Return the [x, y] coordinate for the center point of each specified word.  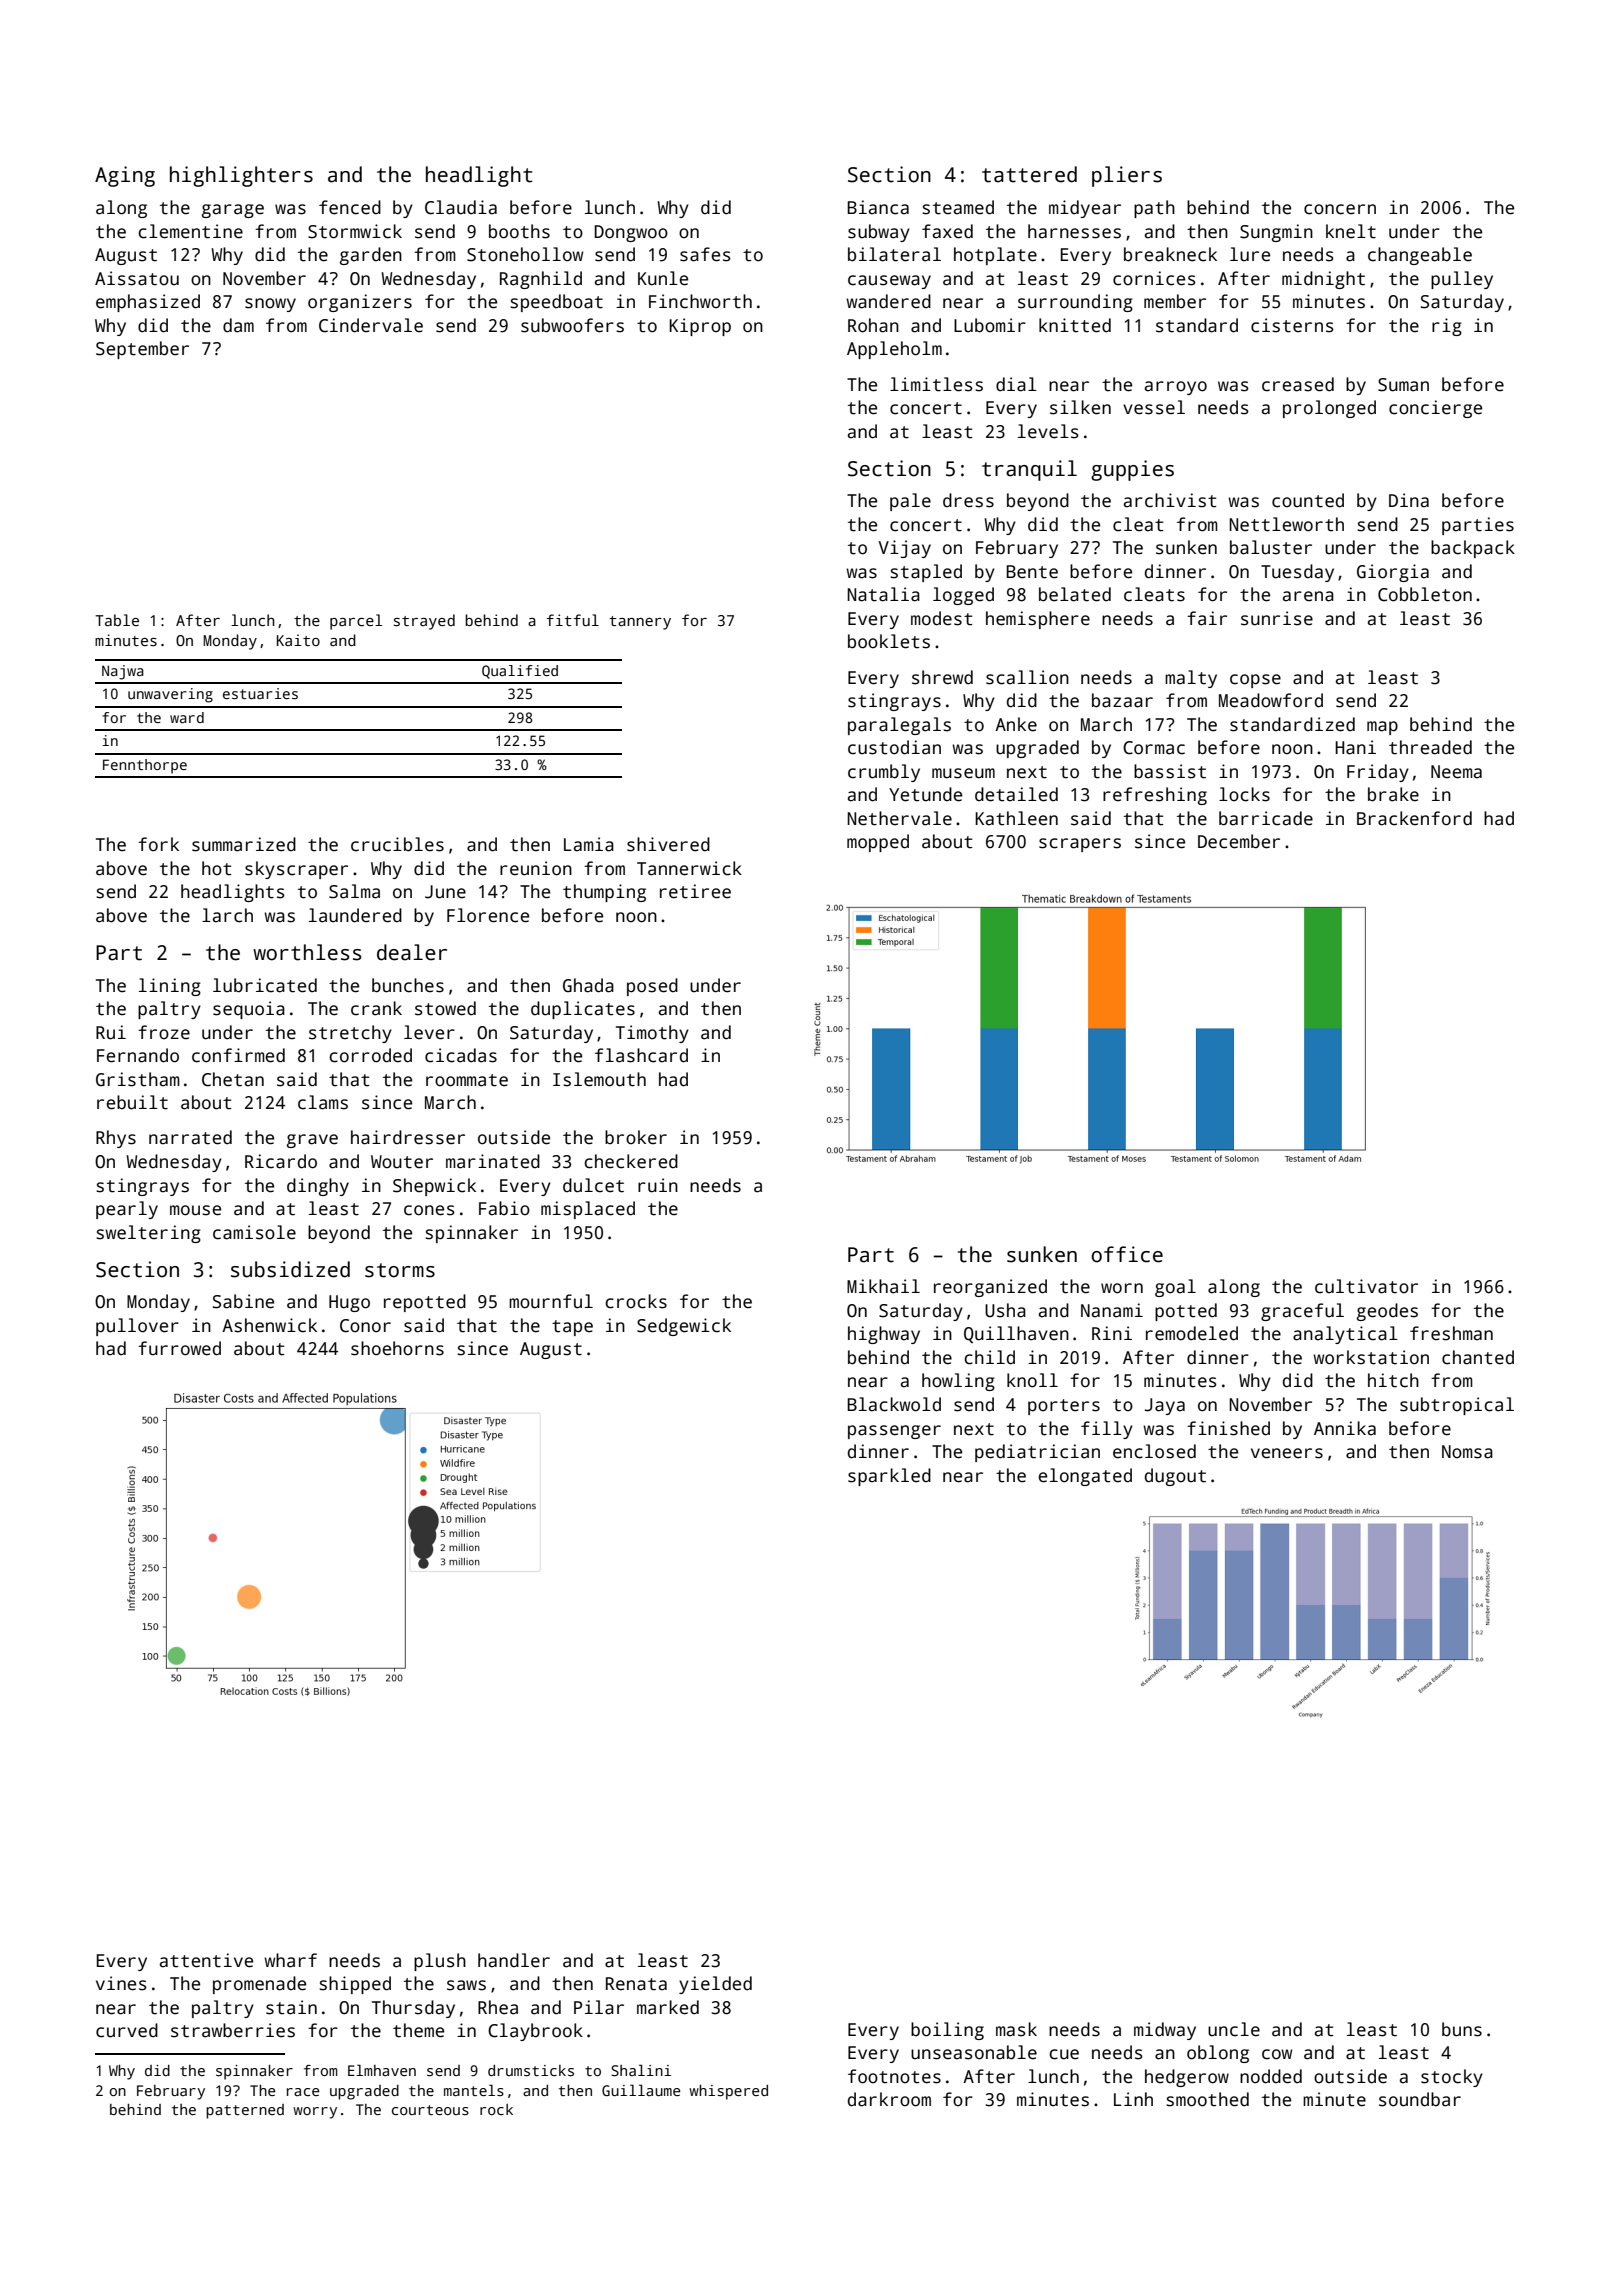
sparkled [889, 1477]
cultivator [1366, 1286]
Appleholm [894, 350]
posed [652, 987]
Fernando [138, 1055]
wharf [290, 1960]
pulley [1462, 280]
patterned [245, 2111]
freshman [1451, 1333]
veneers [1287, 1453]
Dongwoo [631, 233]
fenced [350, 207]
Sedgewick [684, 1327]
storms [400, 1270]
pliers [1127, 176]
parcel [356, 622]
